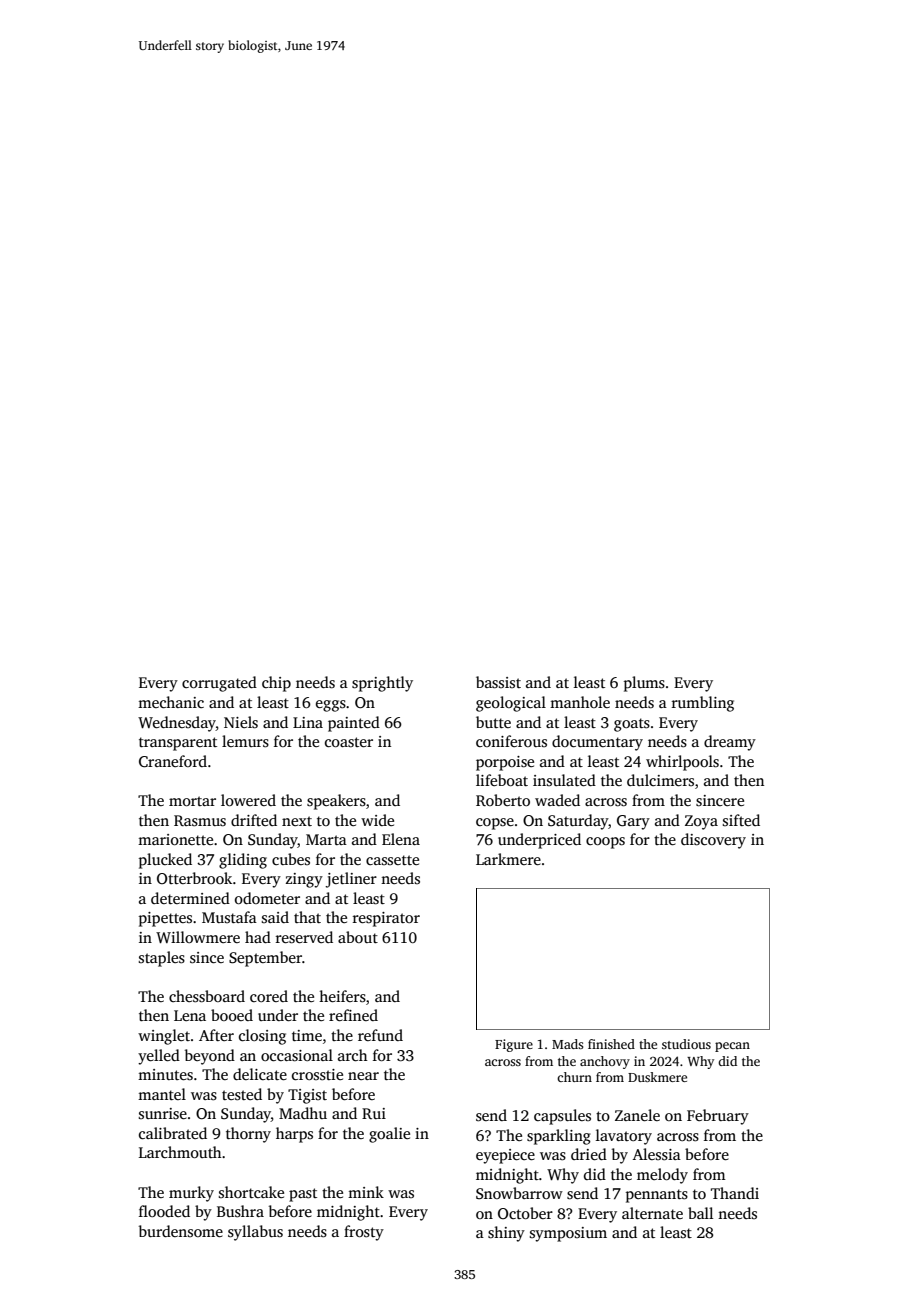 The image size is (908, 1316). What do you see at coordinates (242, 1094) in the screenshot?
I see `tested` at bounding box center [242, 1094].
